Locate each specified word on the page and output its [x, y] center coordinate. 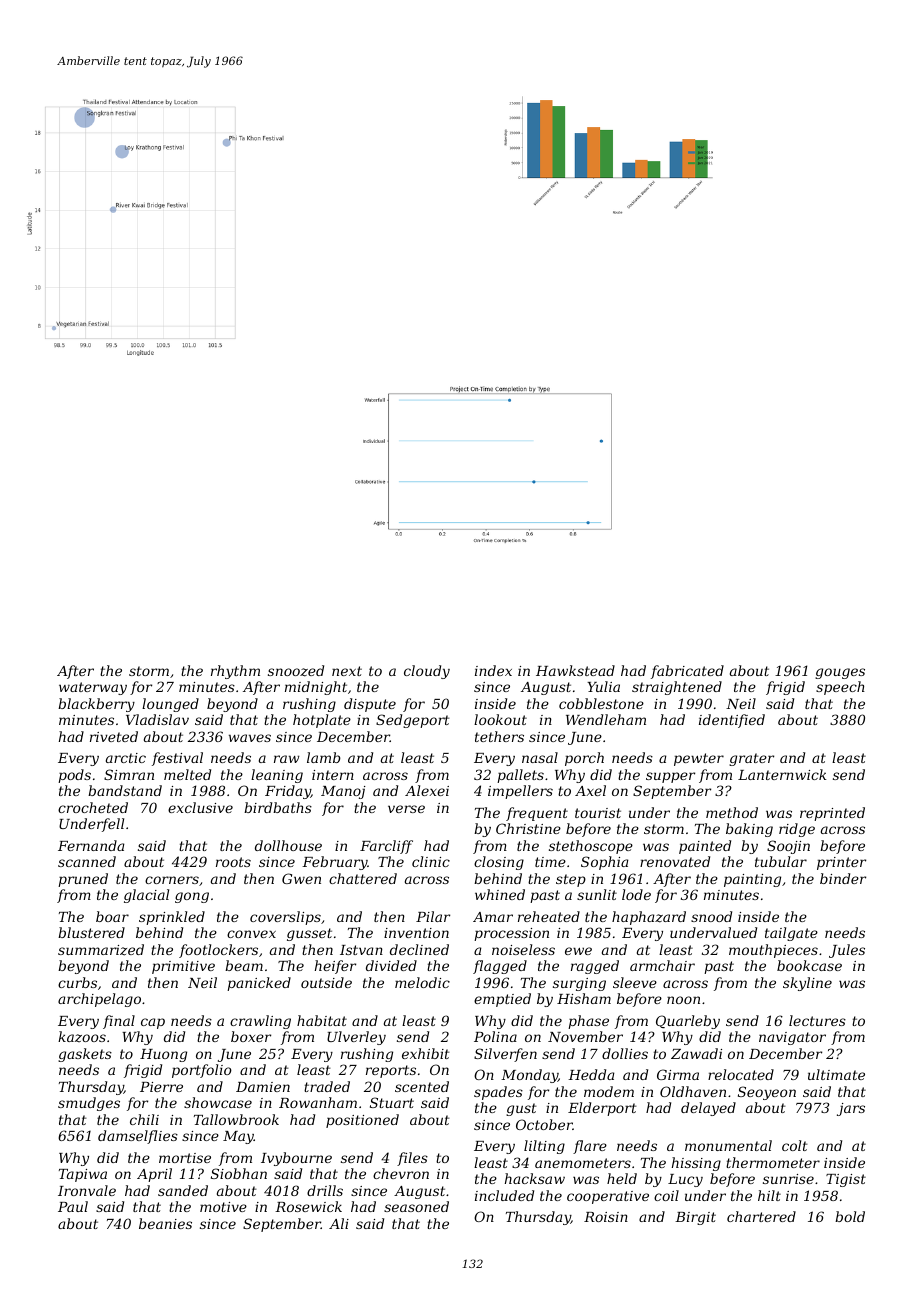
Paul [73, 1206]
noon [683, 1000]
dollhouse [288, 845]
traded [327, 1086]
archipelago [99, 1000]
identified [732, 721]
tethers [499, 736]
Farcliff [386, 847]
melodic [422, 982]
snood [711, 916]
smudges [89, 1104]
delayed [708, 1109]
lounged [170, 705]
